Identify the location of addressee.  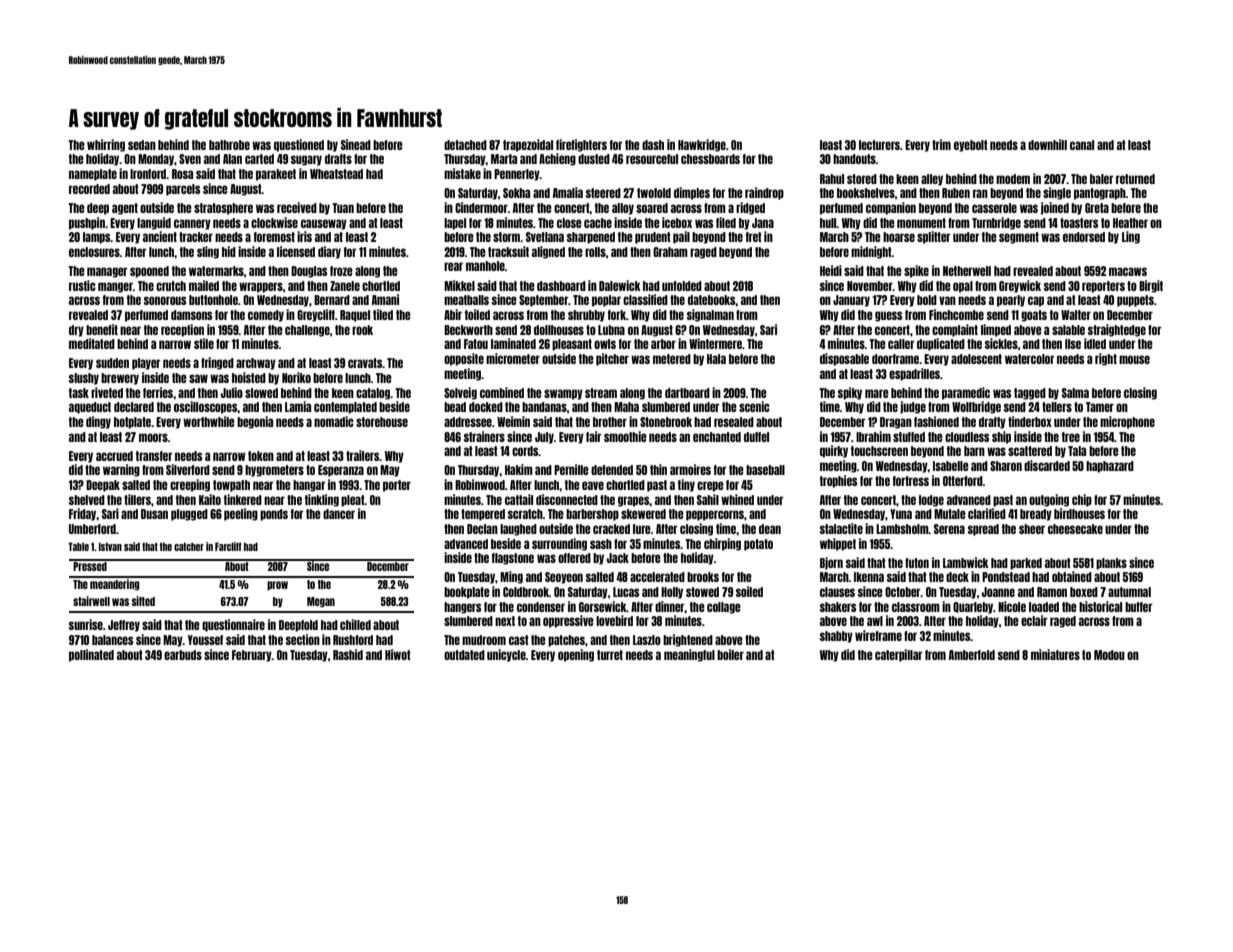
(468, 422).
